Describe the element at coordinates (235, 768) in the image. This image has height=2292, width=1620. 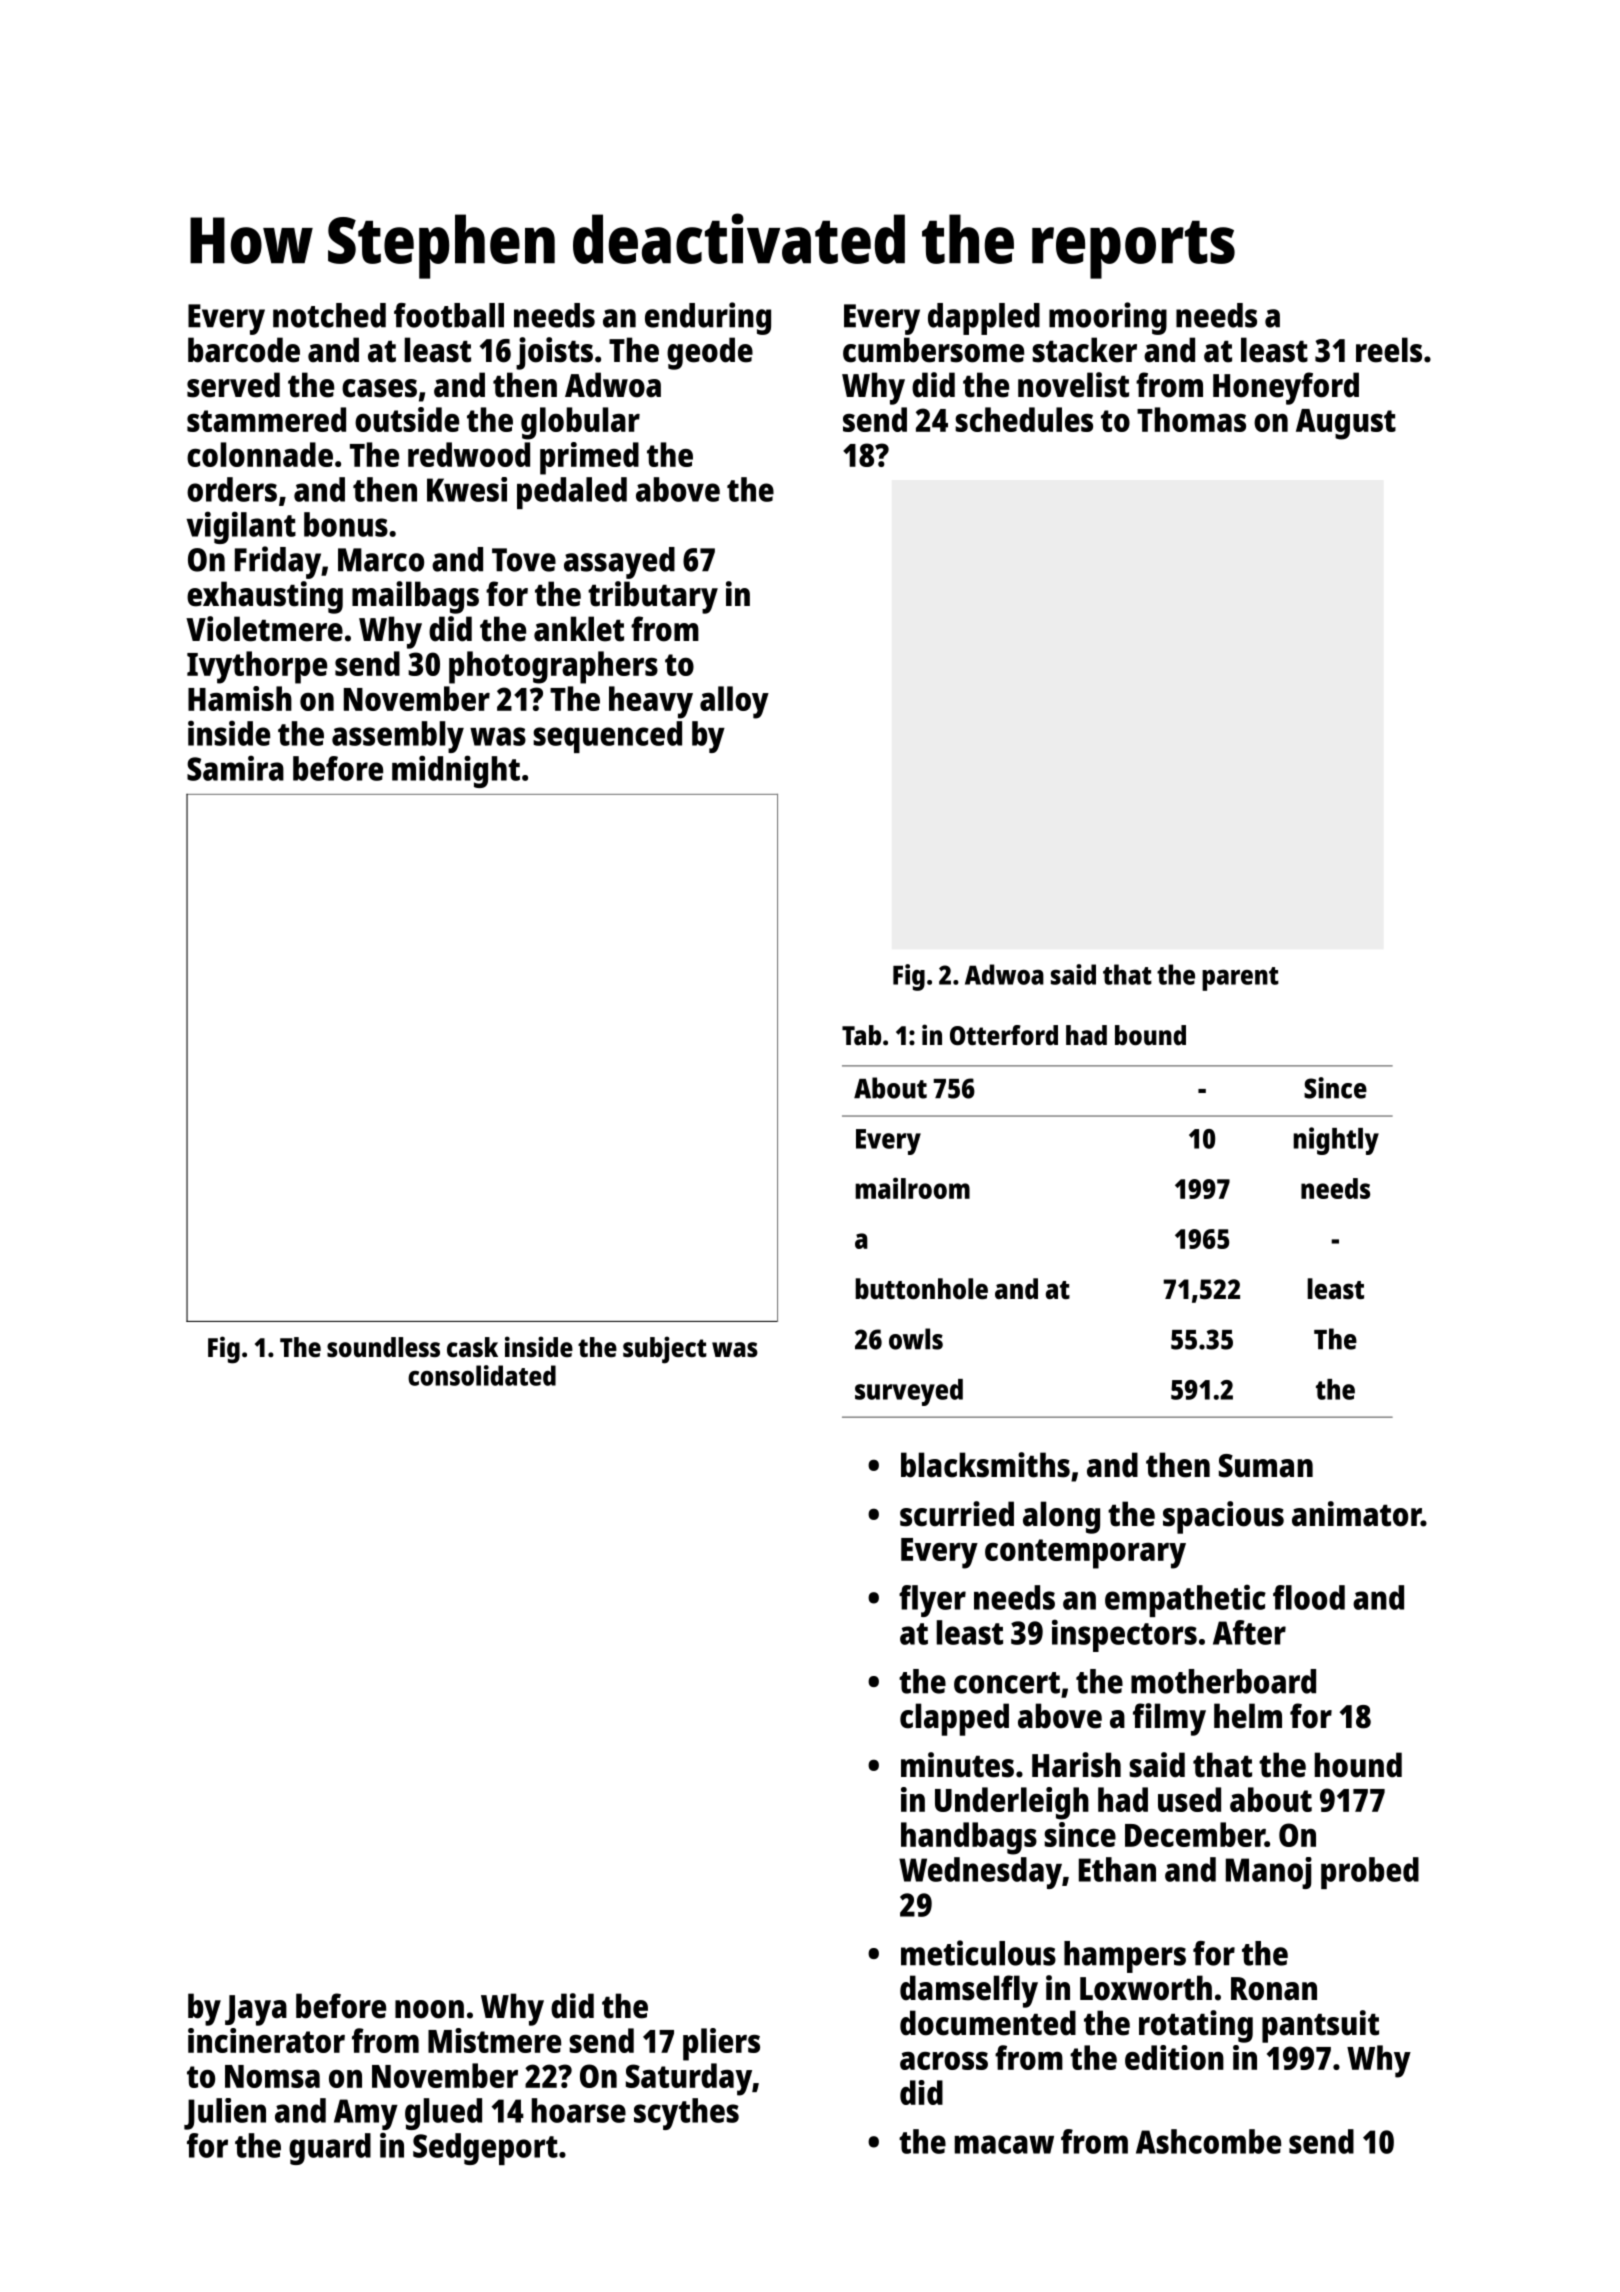
I see `Samira` at that location.
